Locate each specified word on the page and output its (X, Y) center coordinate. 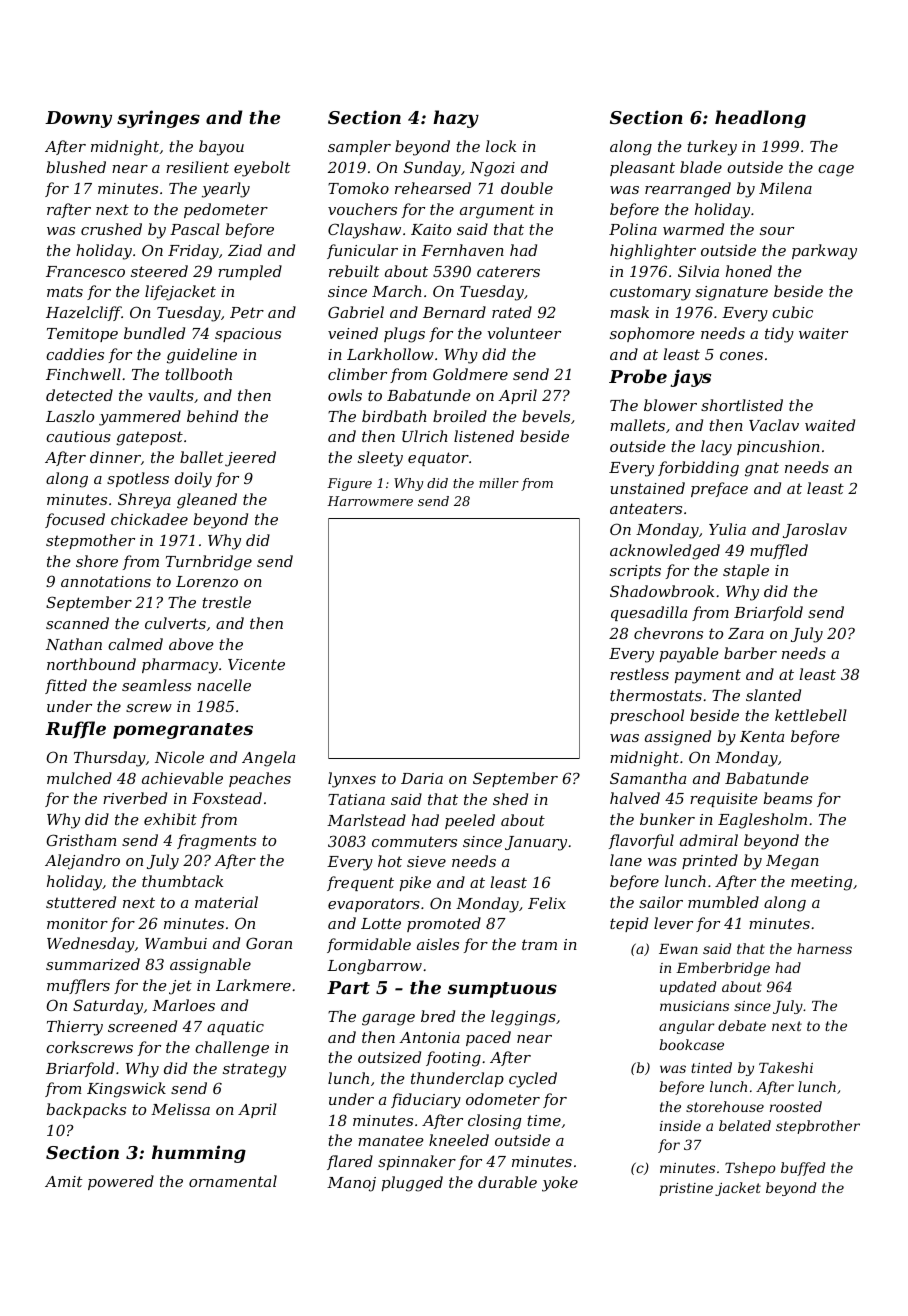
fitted (66, 686)
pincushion (778, 447)
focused (75, 520)
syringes (158, 119)
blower (670, 405)
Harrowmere (370, 501)
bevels (546, 416)
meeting (821, 883)
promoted (444, 924)
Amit (63, 1181)
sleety (380, 459)
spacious (248, 335)
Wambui (176, 943)
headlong (760, 119)
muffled (779, 551)
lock (501, 146)
